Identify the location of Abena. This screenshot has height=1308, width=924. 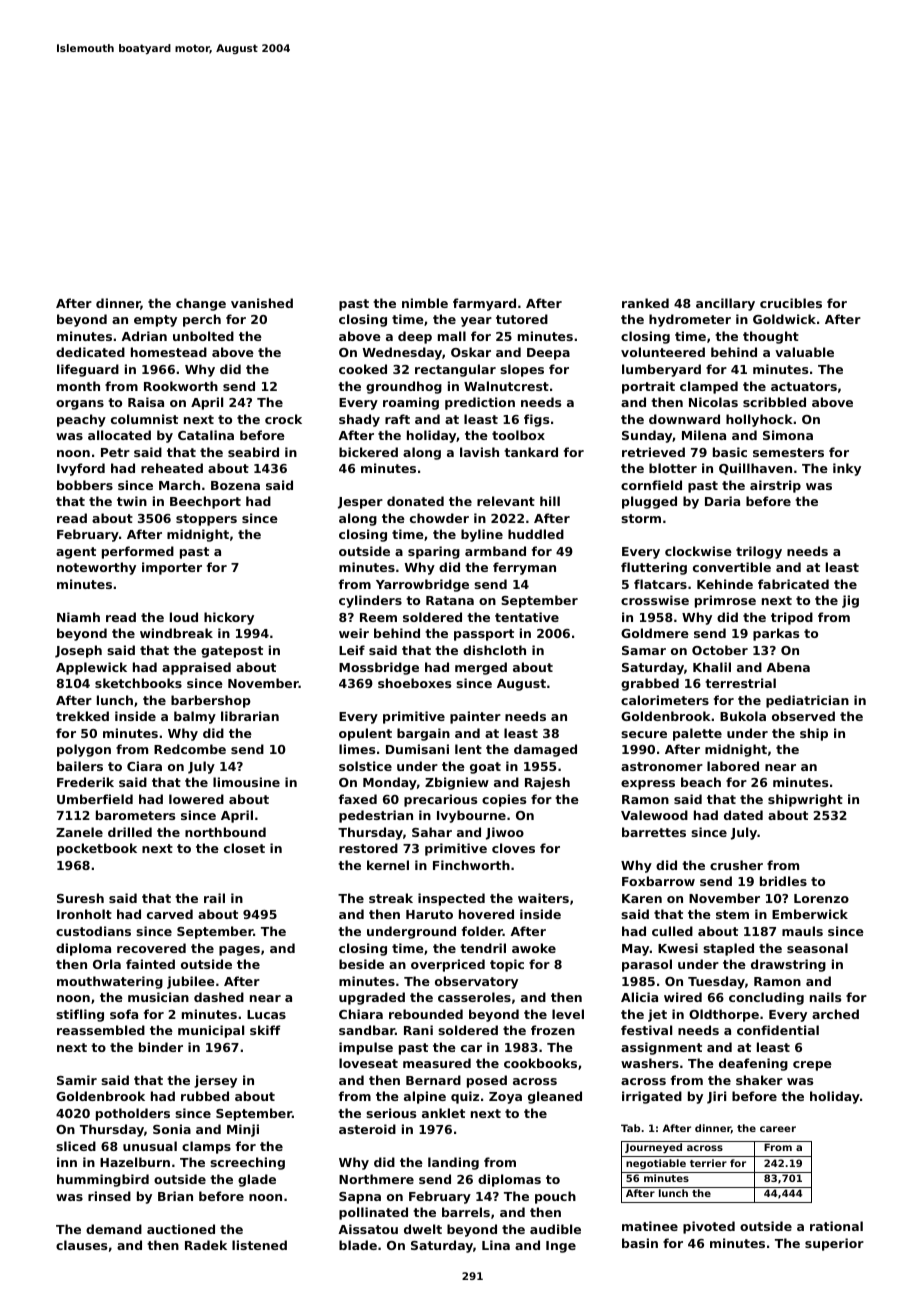
(788, 667).
